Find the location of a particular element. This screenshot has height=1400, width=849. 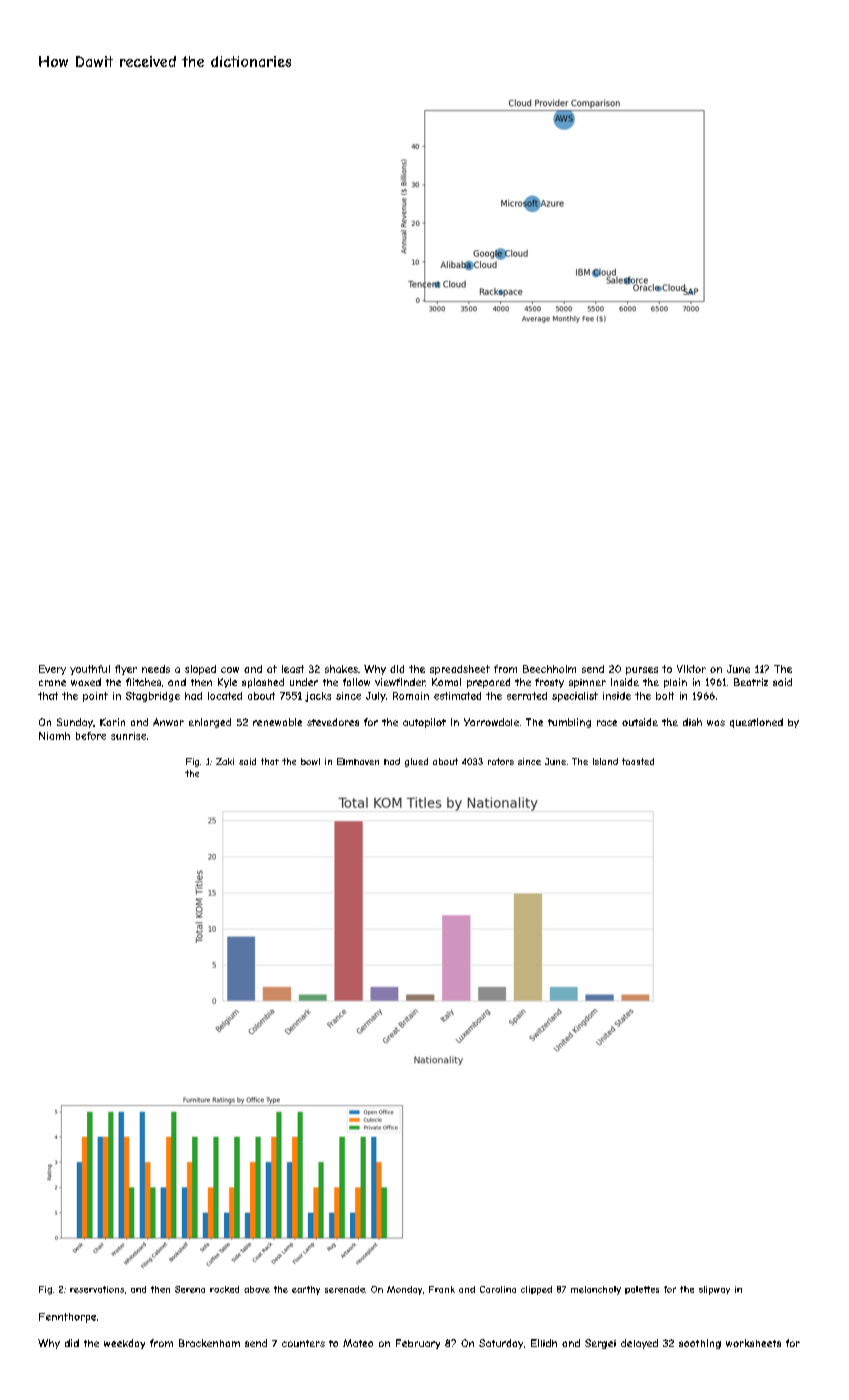

toasted is located at coordinates (638, 761).
